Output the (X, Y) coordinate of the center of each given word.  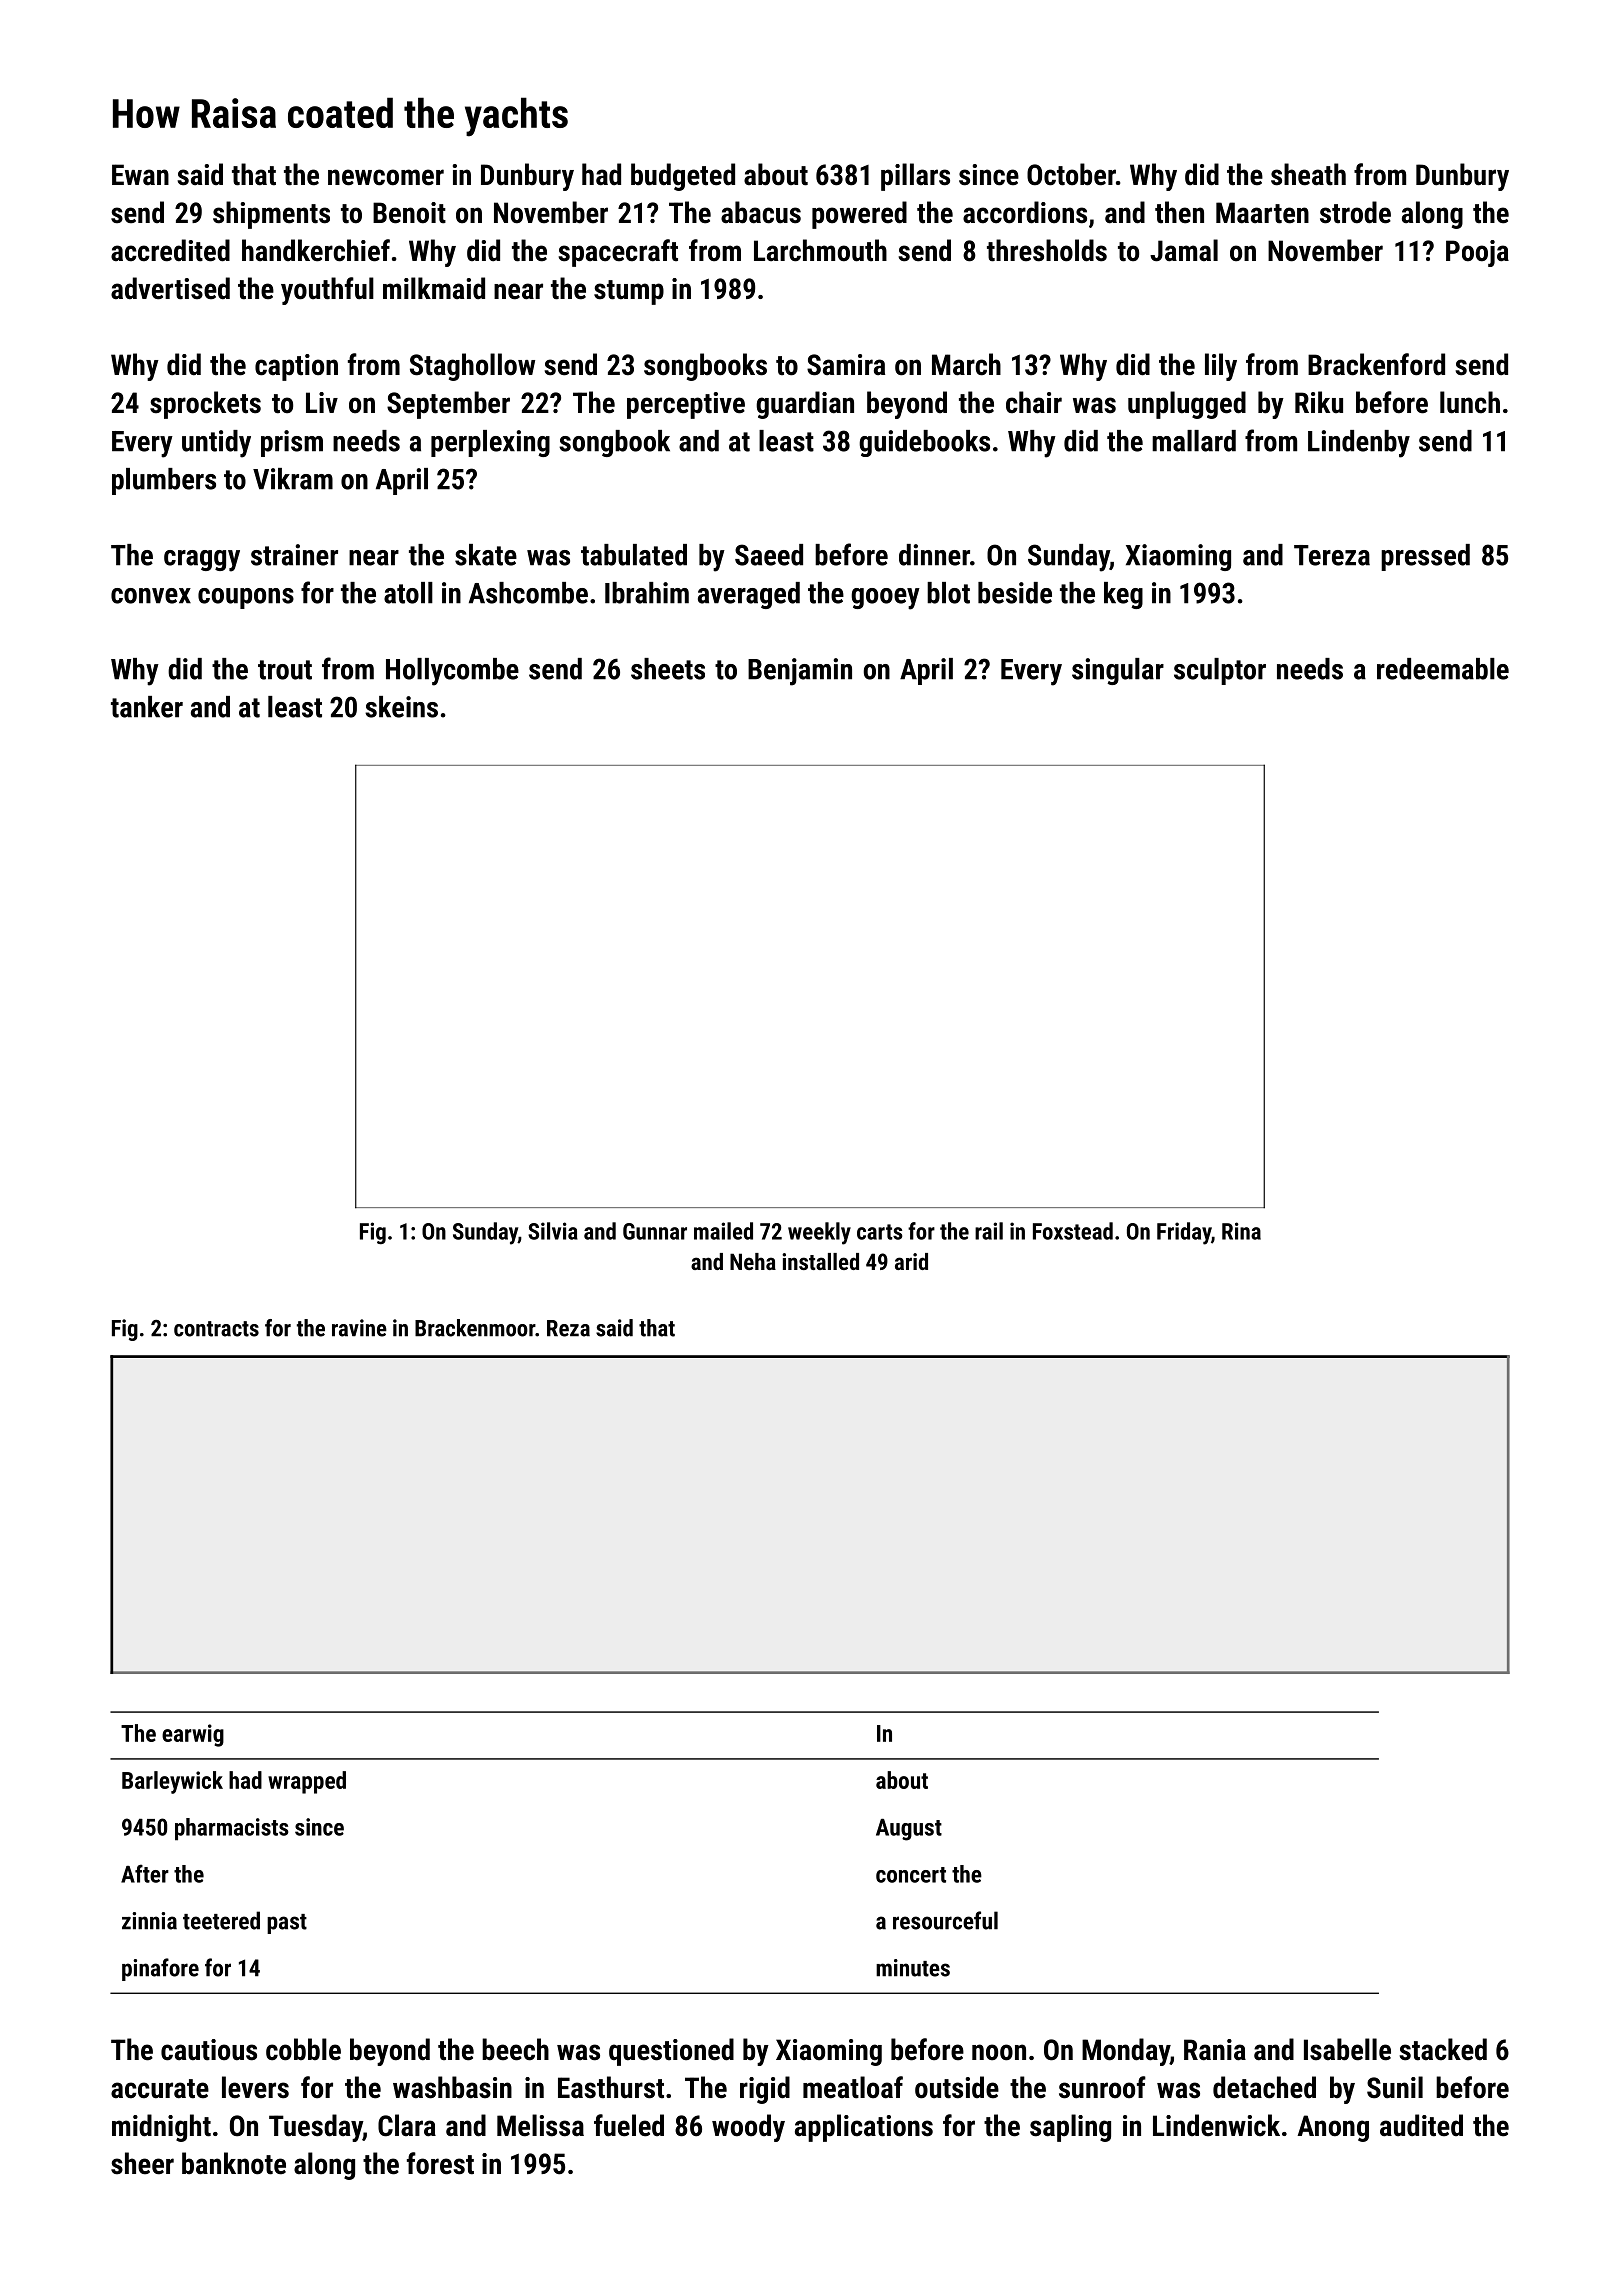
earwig (193, 1735)
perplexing (490, 443)
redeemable (1443, 669)
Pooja (1477, 253)
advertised (170, 288)
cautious (209, 2050)
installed (820, 1261)
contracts (216, 1329)
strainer (294, 555)
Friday (1184, 1233)
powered (859, 215)
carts (880, 1232)
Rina (1241, 1231)
